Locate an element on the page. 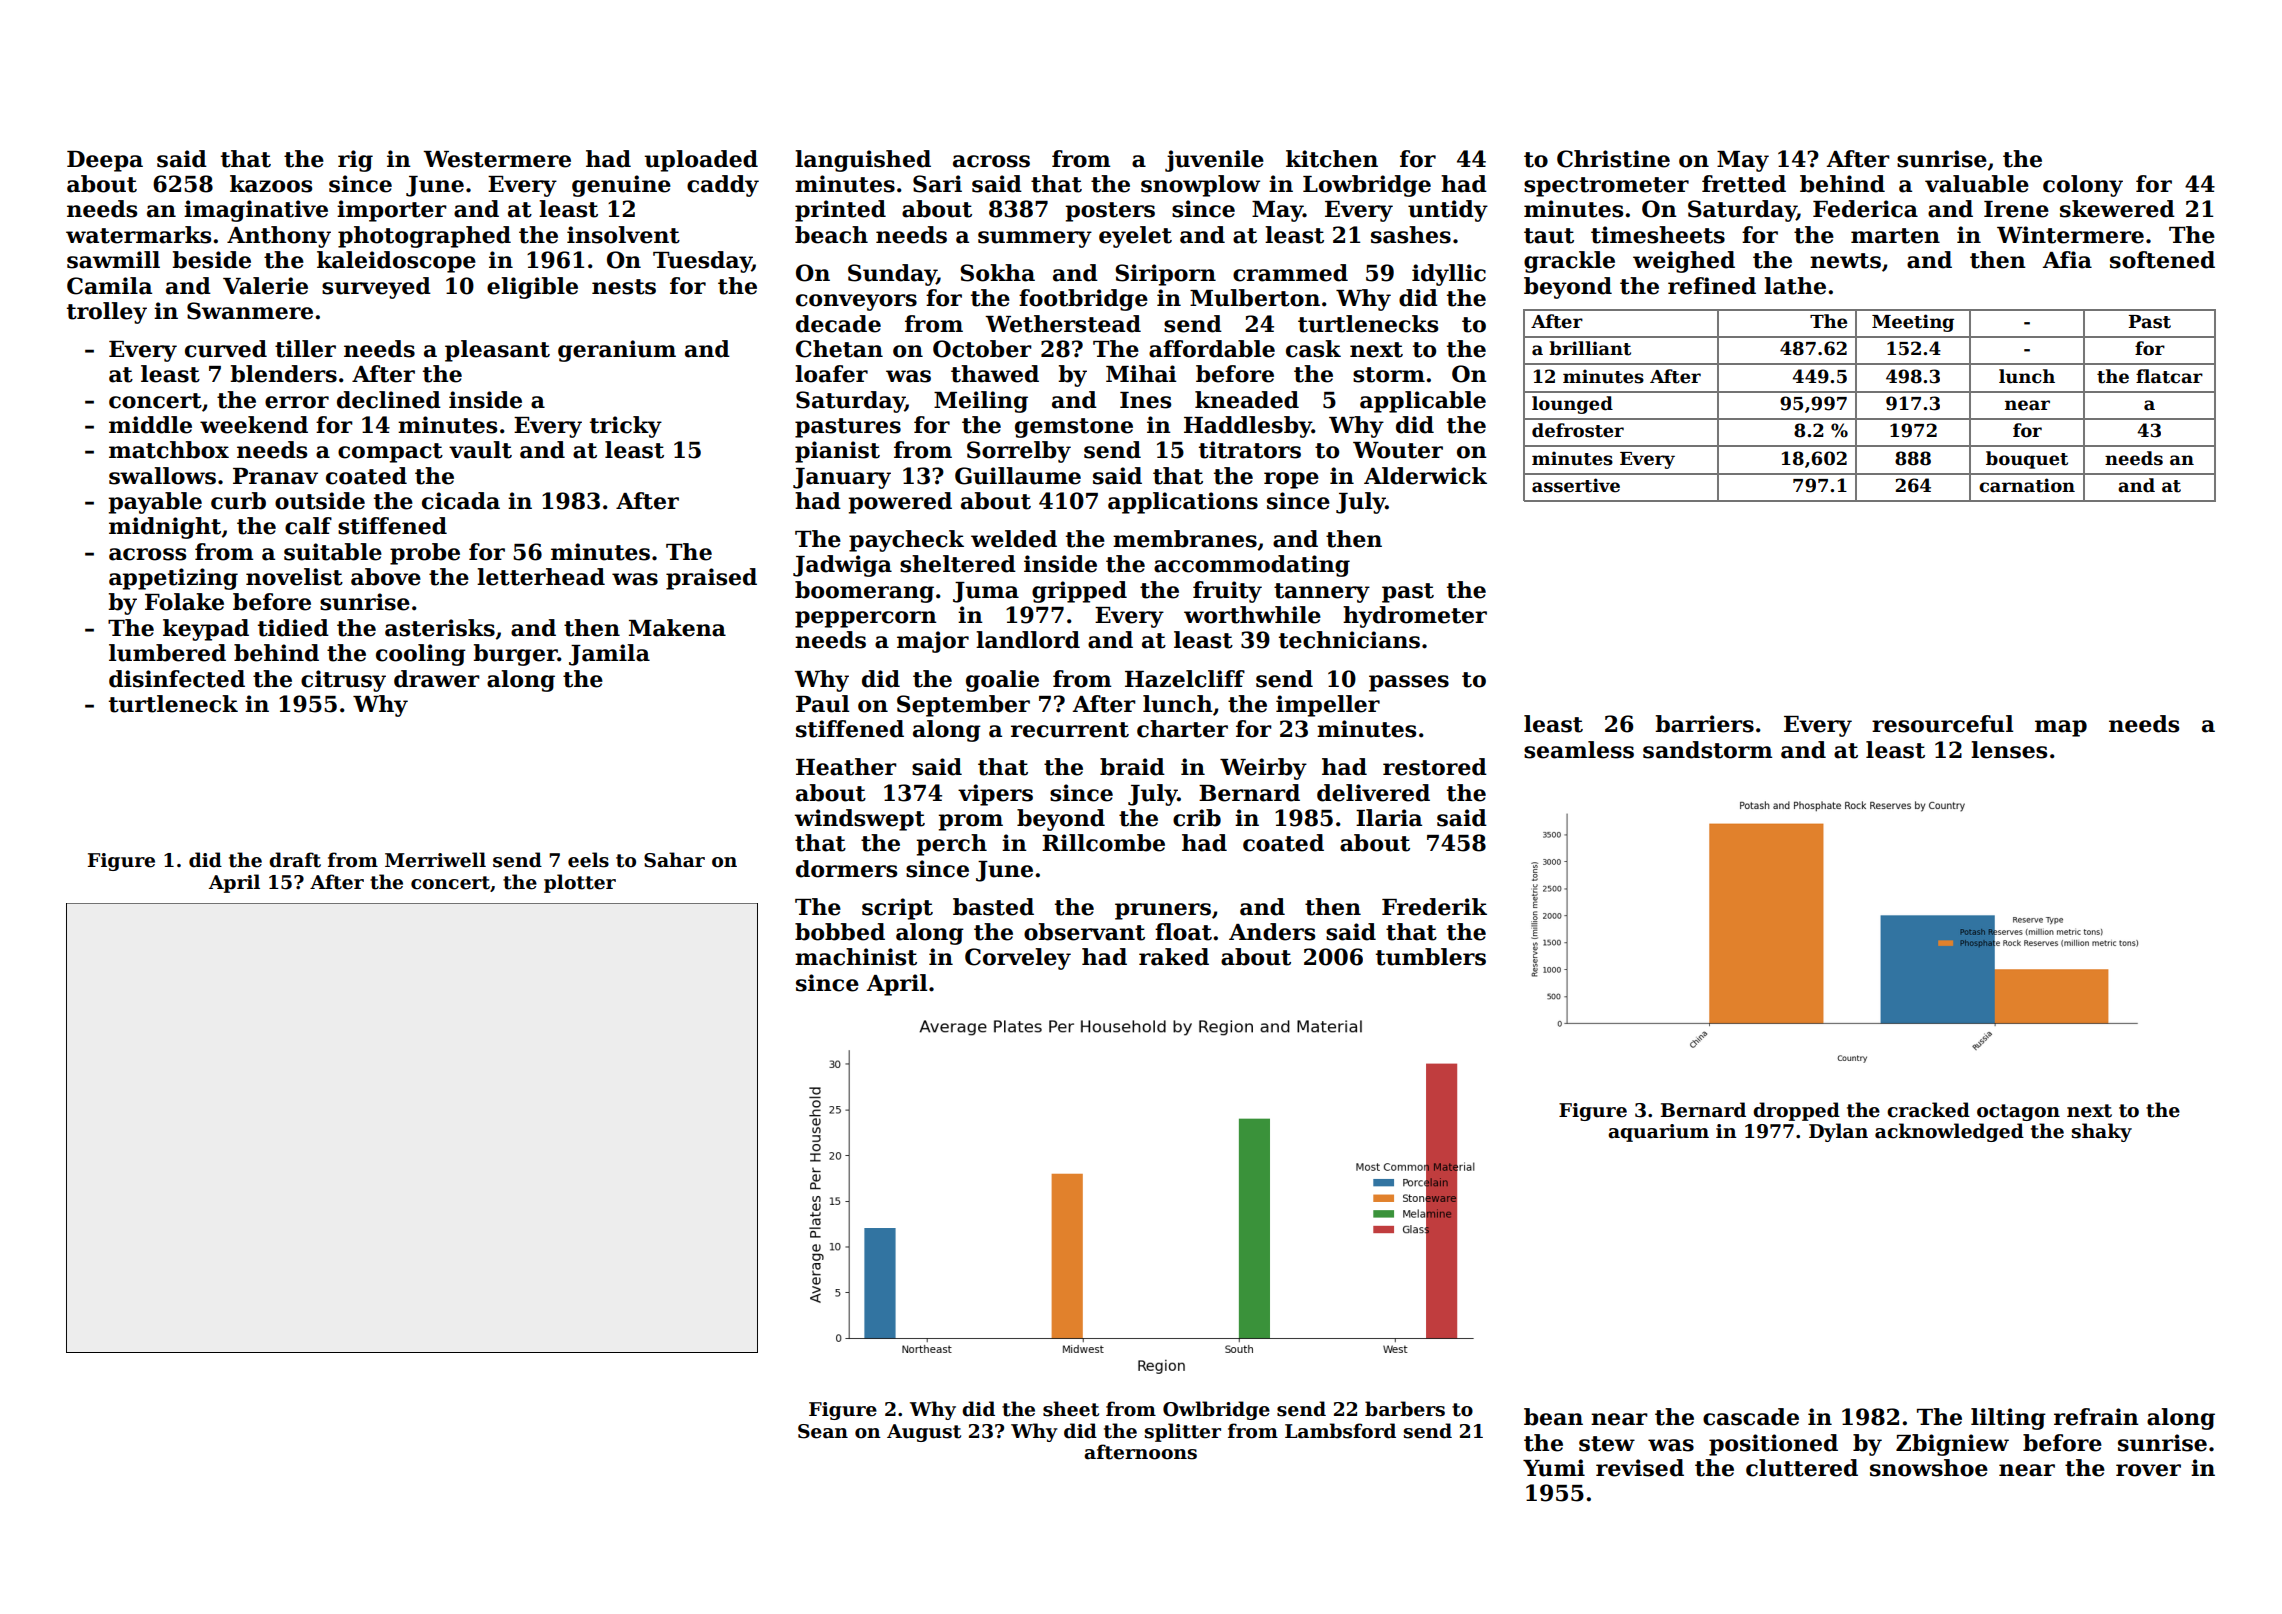  Heather is located at coordinates (846, 767).
